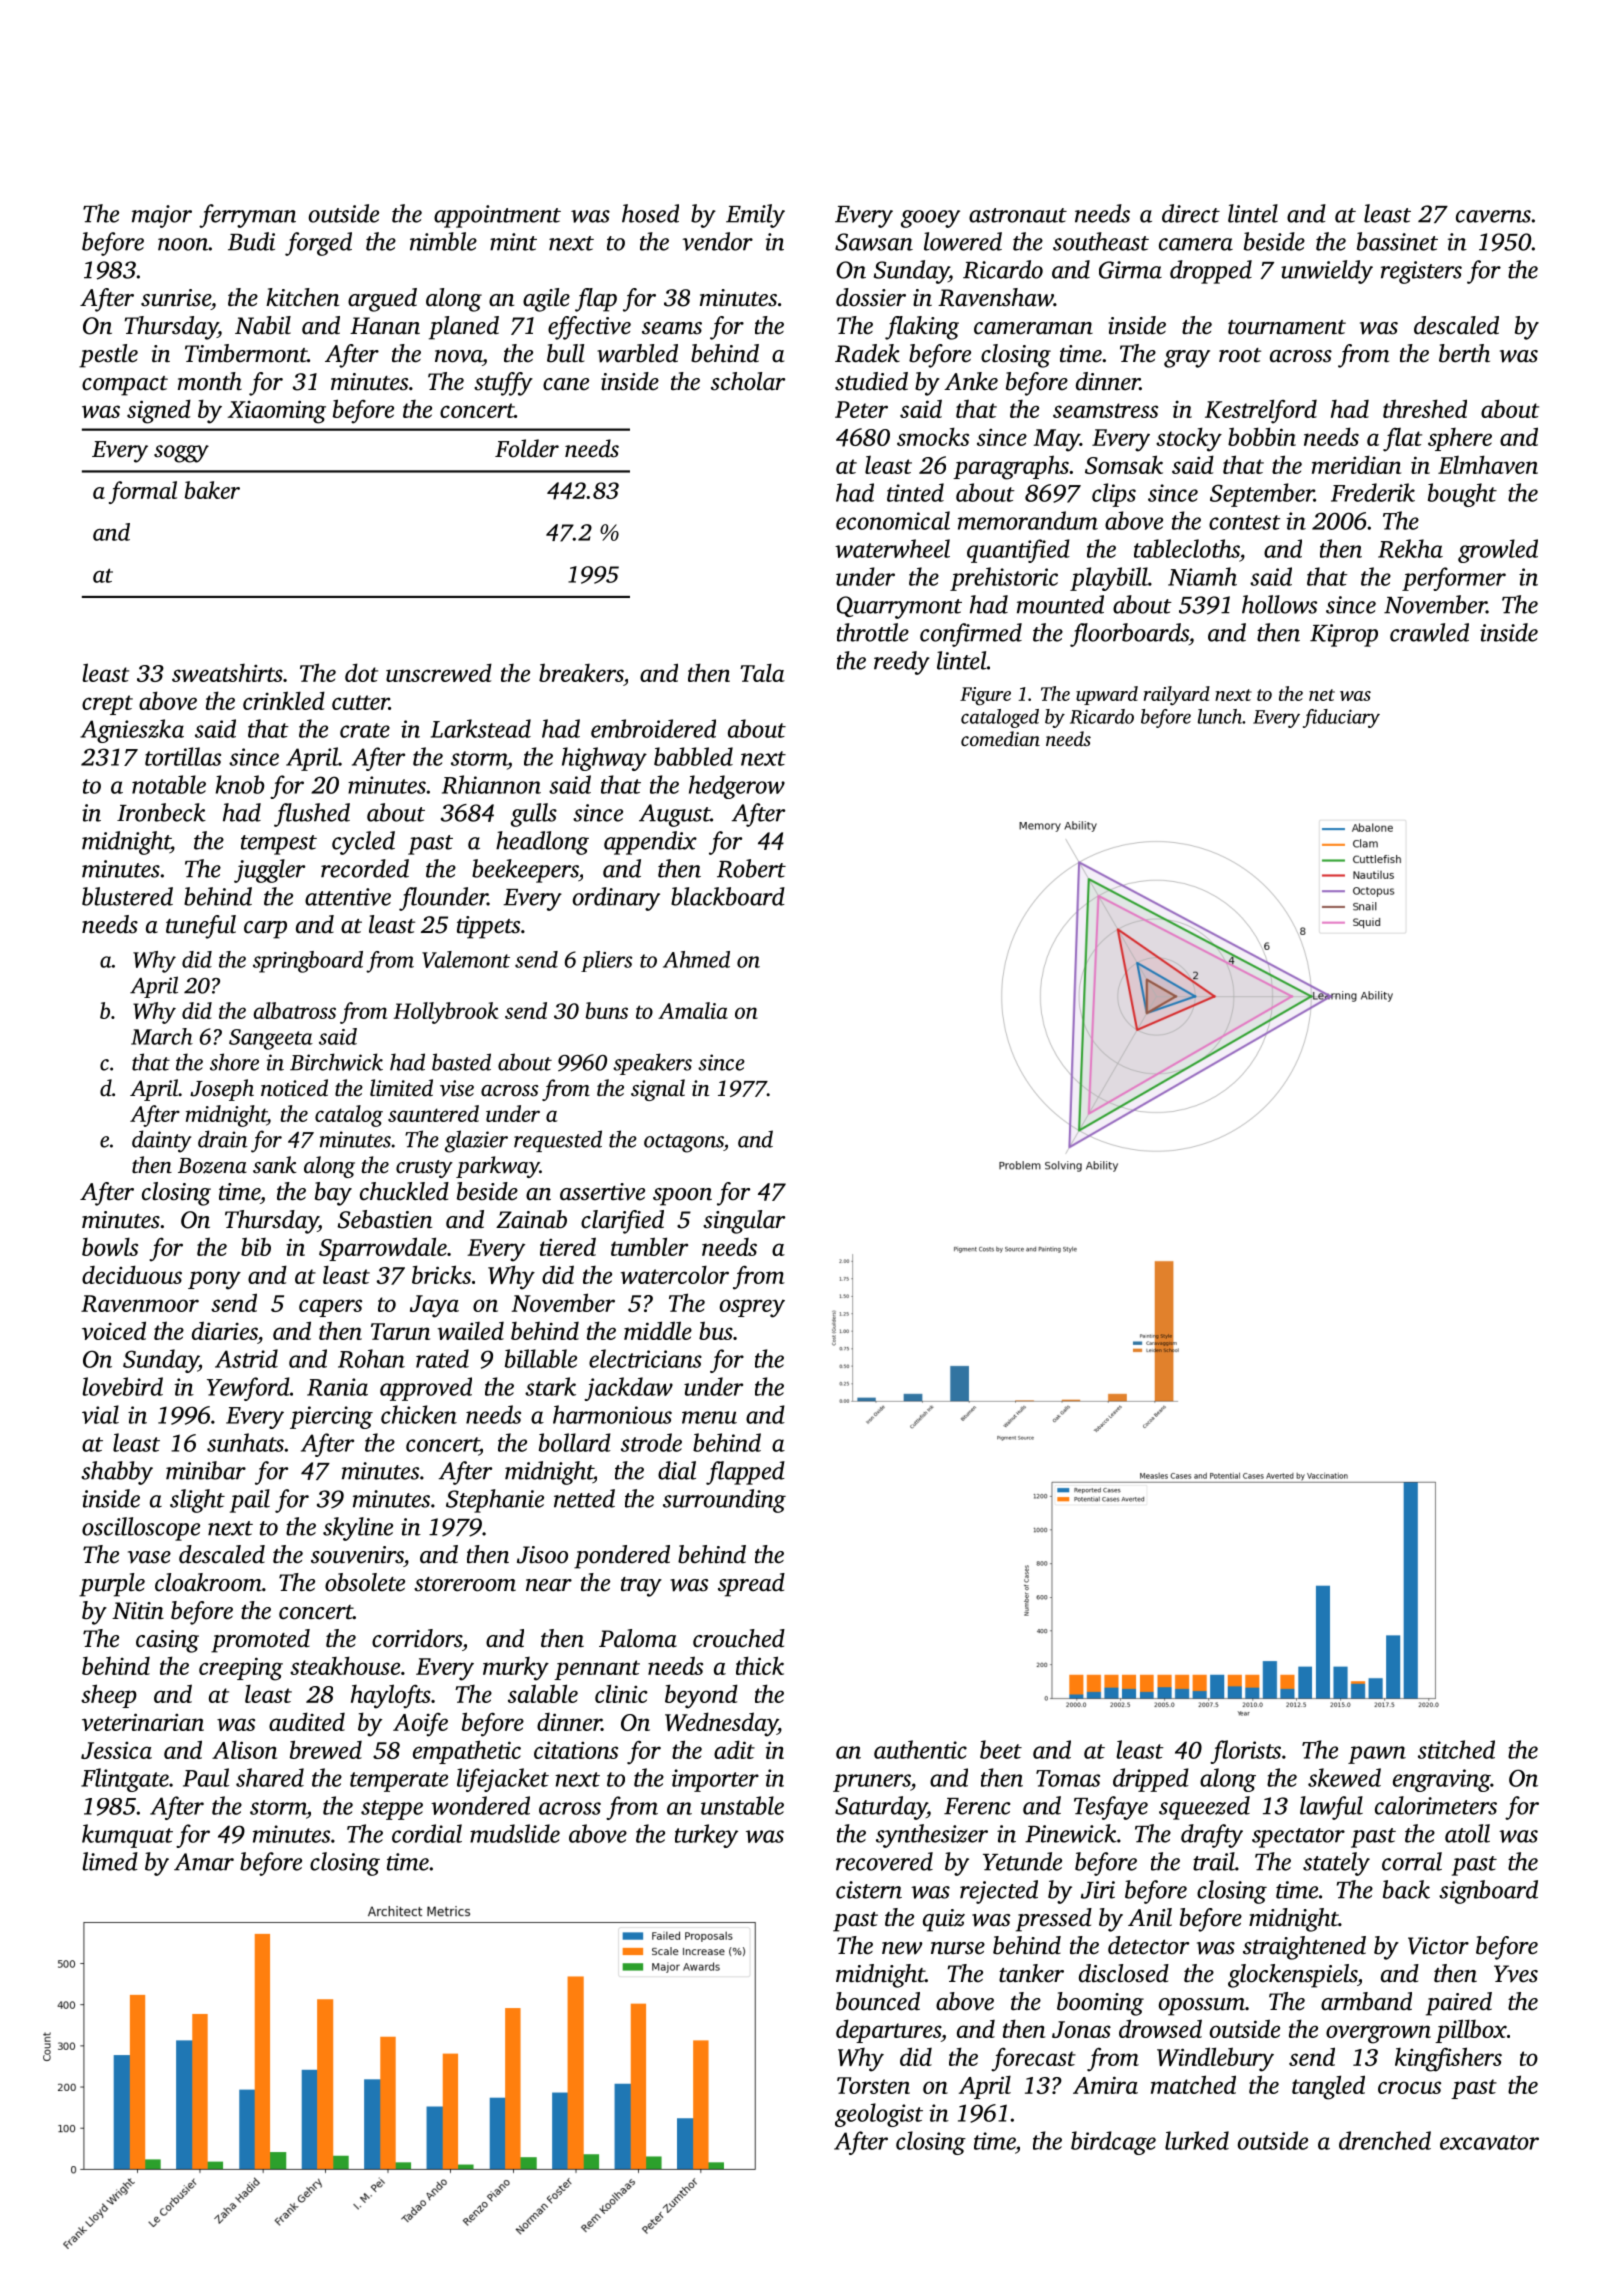 This screenshot has height=2292, width=1620. Describe the element at coordinates (873, 2085) in the screenshot. I see `Torsten` at that location.
